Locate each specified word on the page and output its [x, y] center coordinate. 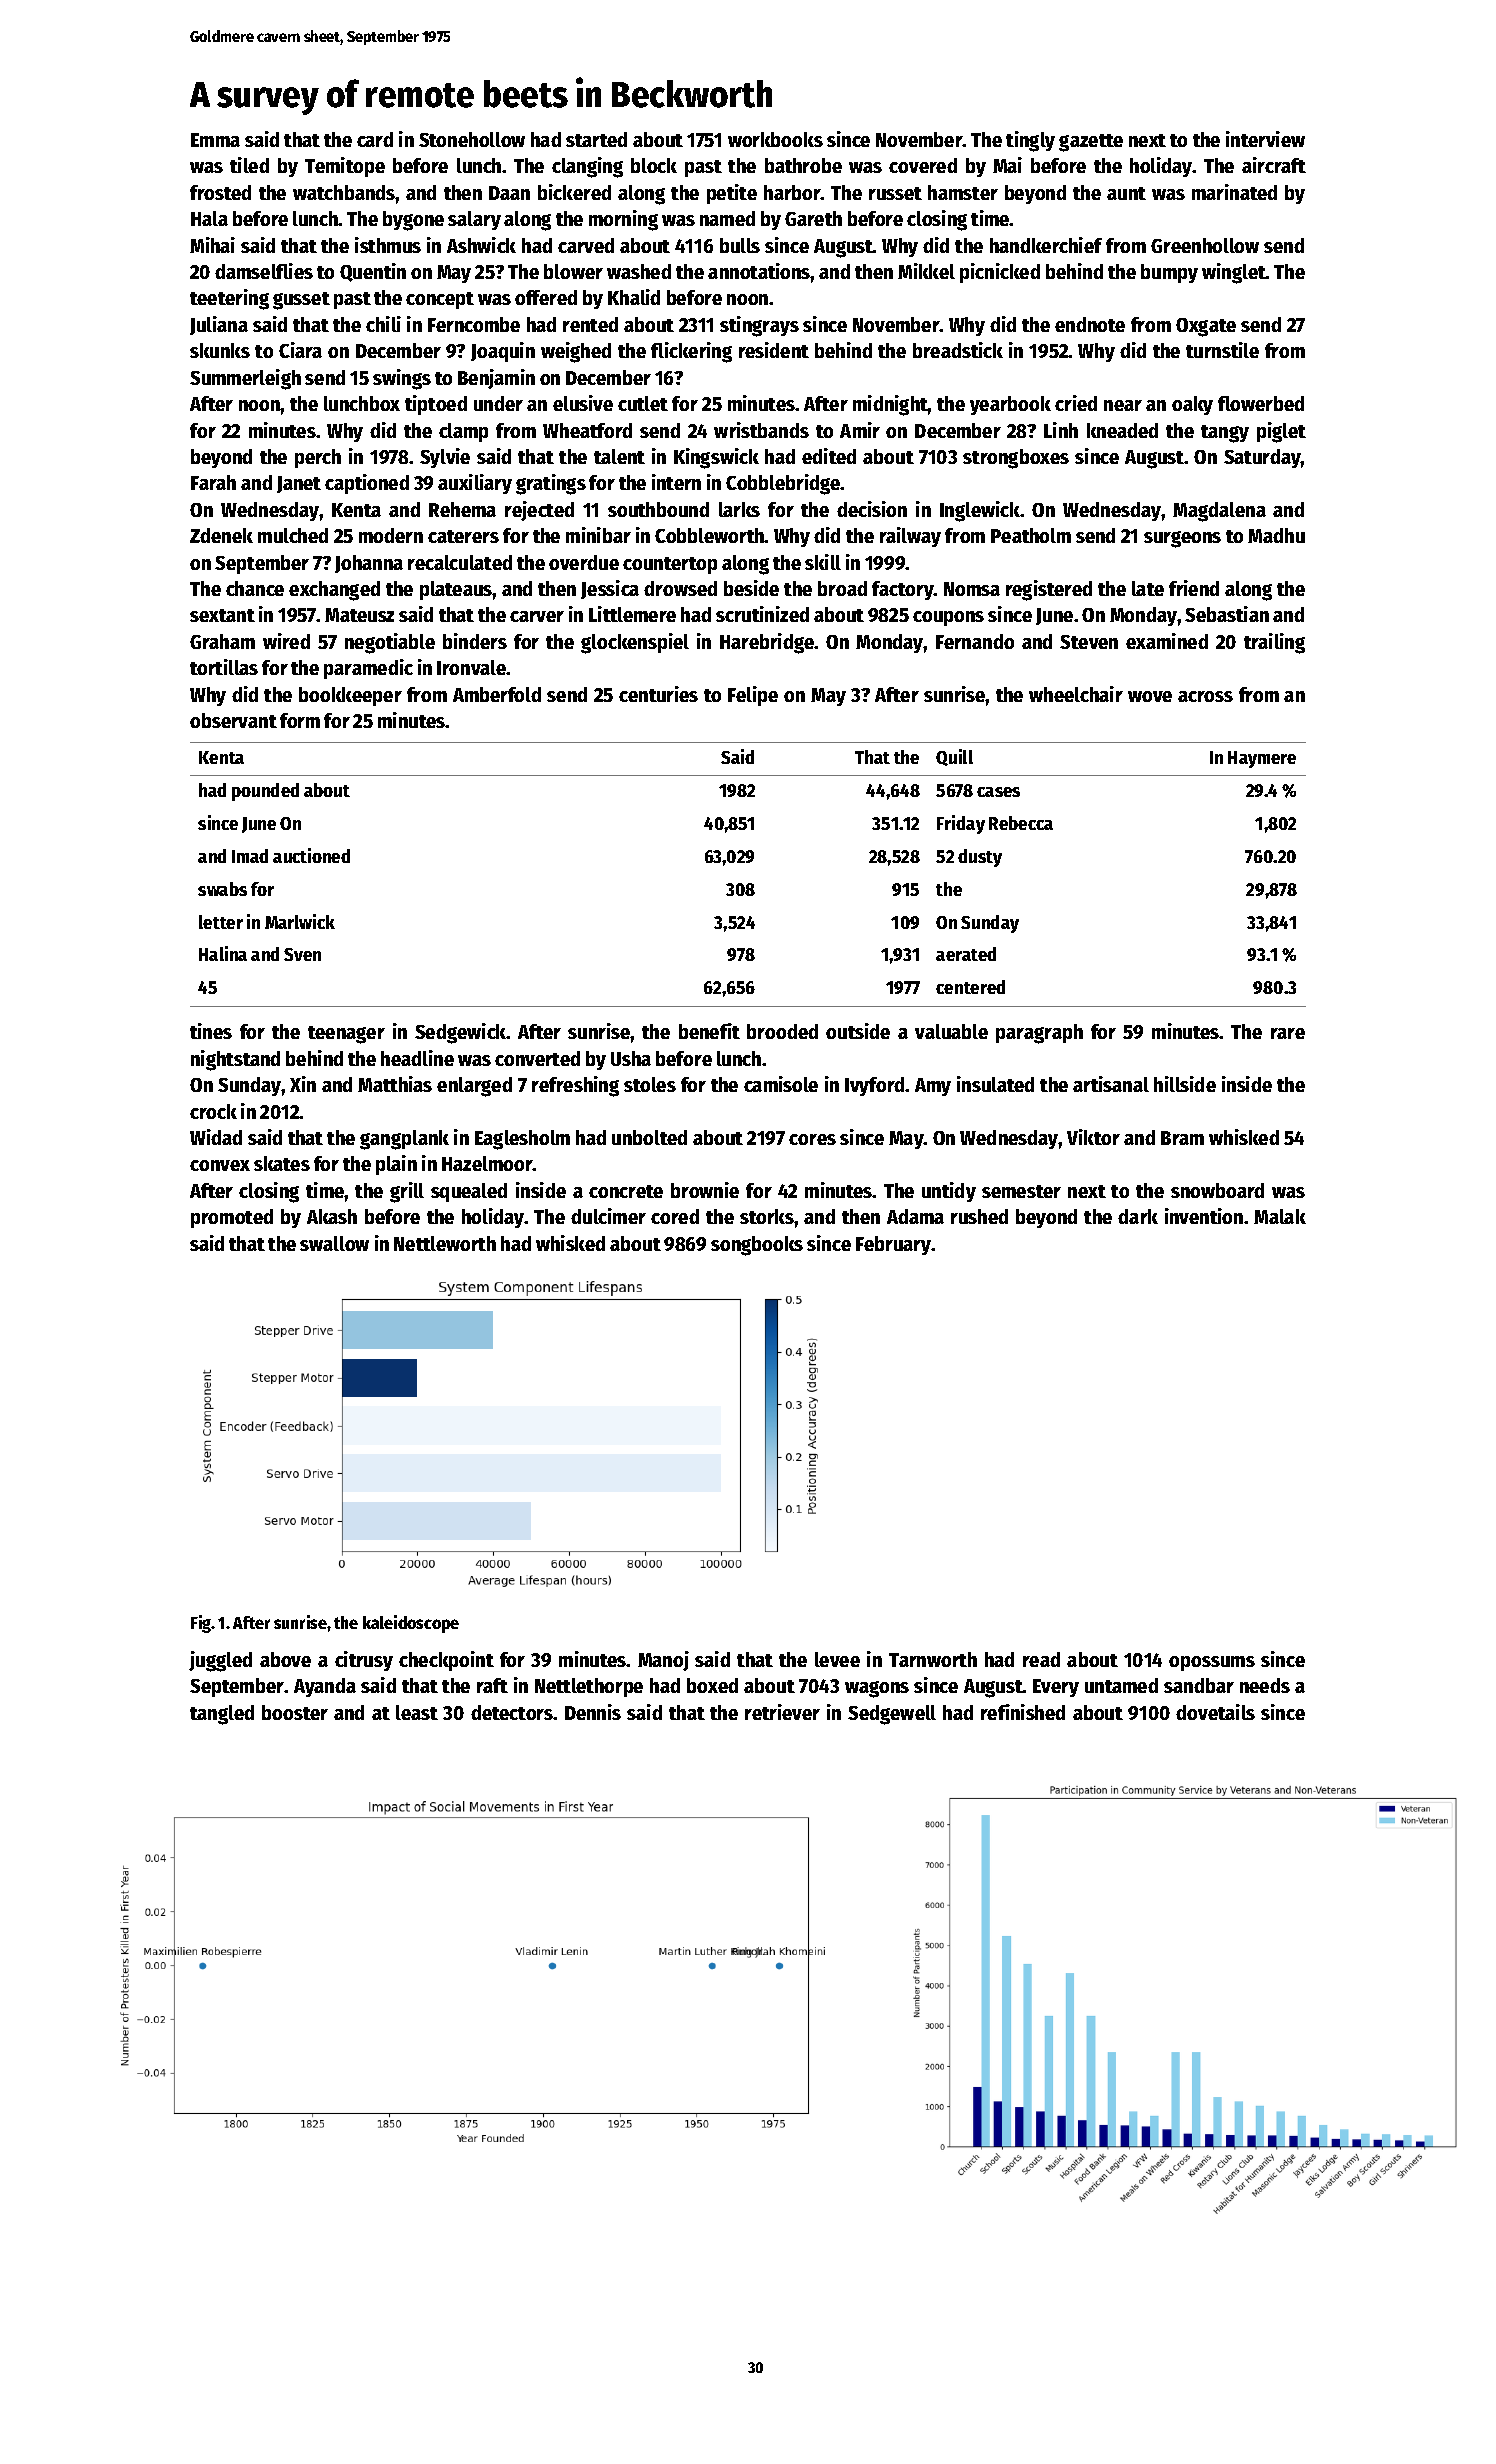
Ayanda [325, 1687]
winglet [1234, 273]
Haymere [1262, 759]
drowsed [680, 588]
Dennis [593, 1712]
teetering [229, 299]
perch [318, 458]
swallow [334, 1243]
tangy [1225, 434]
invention [1204, 1216]
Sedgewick [461, 1033]
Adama [915, 1216]
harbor [792, 192]
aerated [966, 954]
